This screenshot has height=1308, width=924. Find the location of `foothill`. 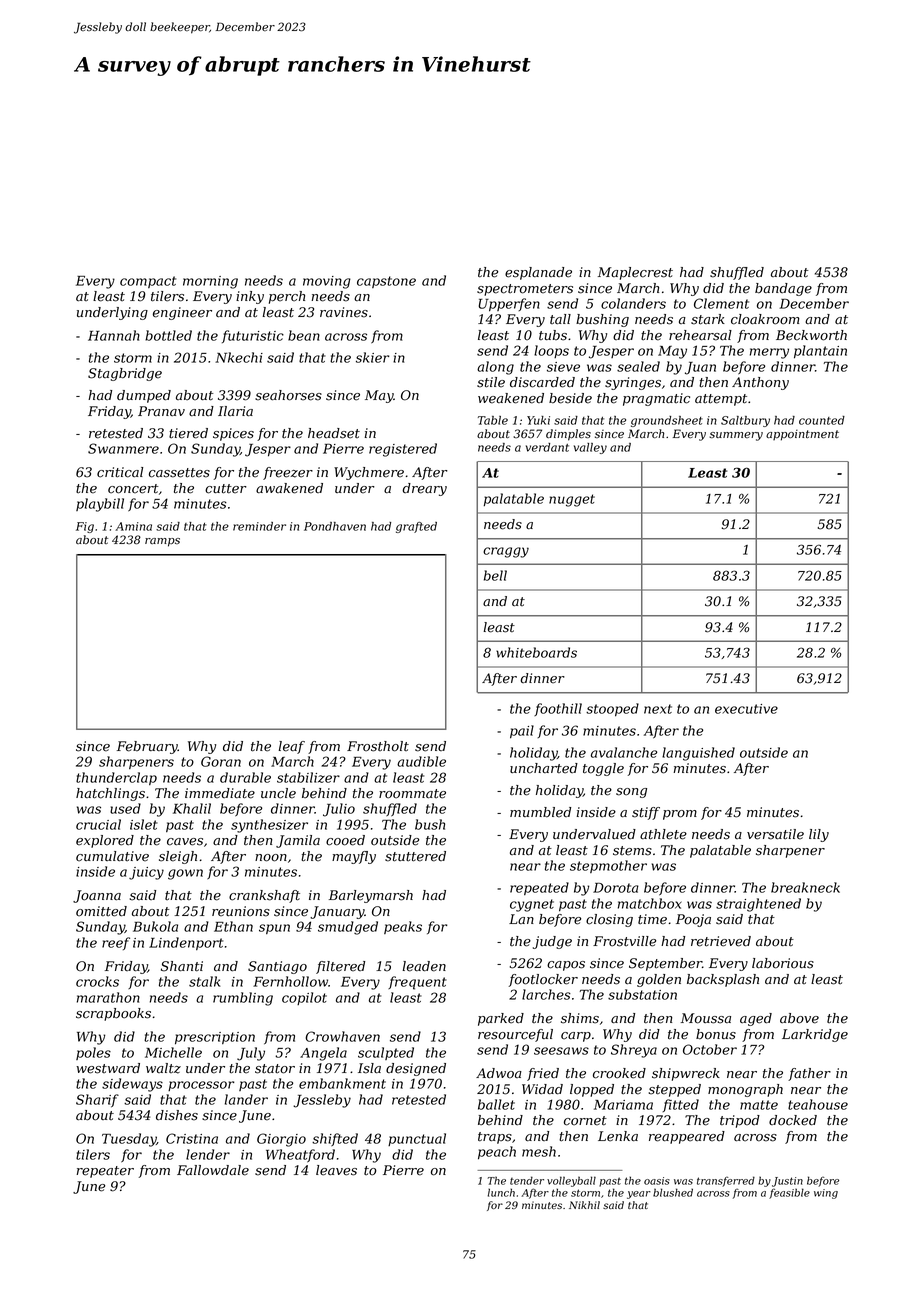

foothill is located at coordinates (558, 709).
